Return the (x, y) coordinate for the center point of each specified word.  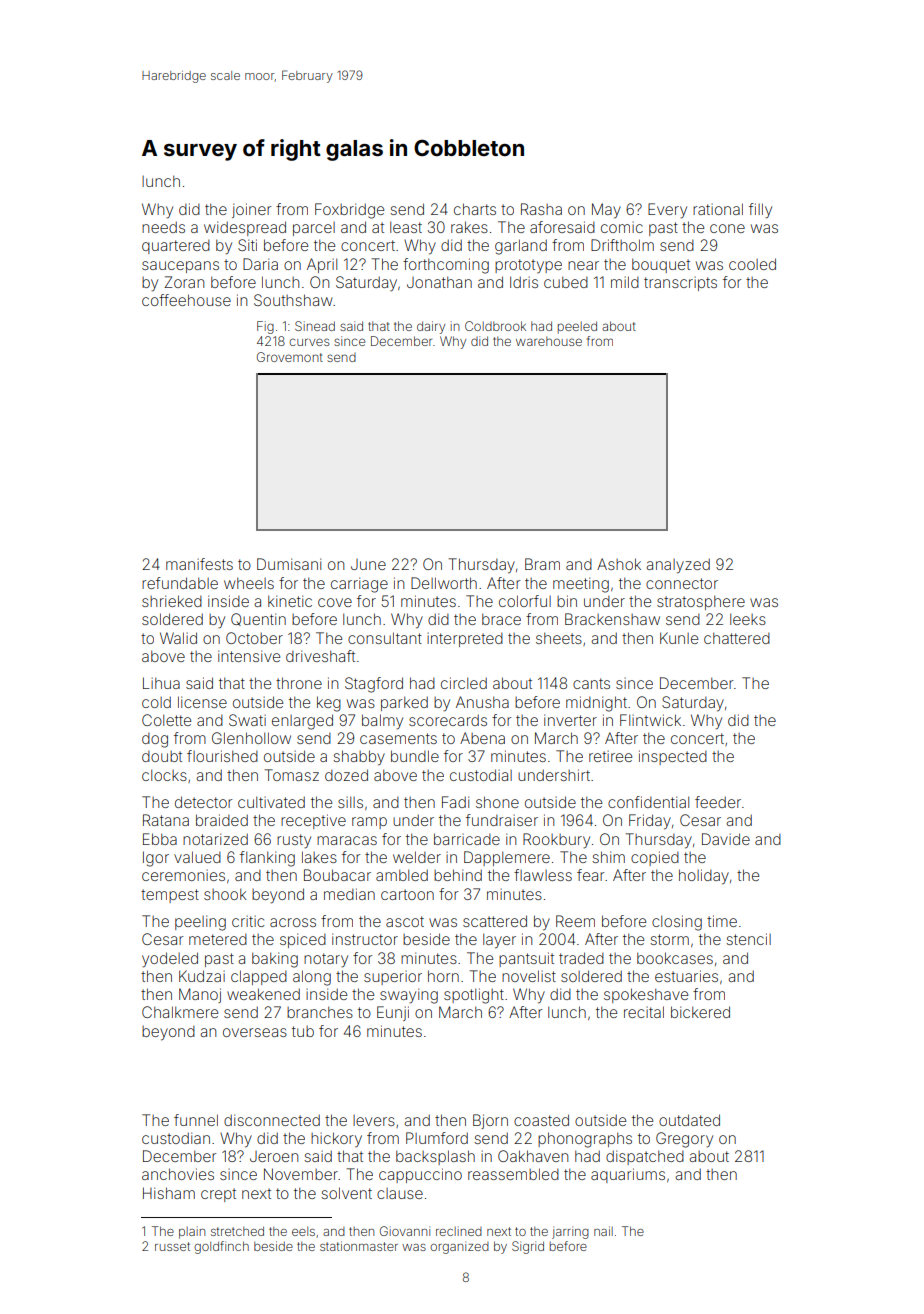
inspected (673, 757)
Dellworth (444, 583)
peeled (577, 327)
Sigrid (528, 1247)
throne (299, 683)
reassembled (513, 1174)
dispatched (645, 1157)
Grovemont (290, 357)
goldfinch (221, 1247)
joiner (251, 210)
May (606, 211)
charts (475, 209)
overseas (255, 1032)
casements (398, 738)
